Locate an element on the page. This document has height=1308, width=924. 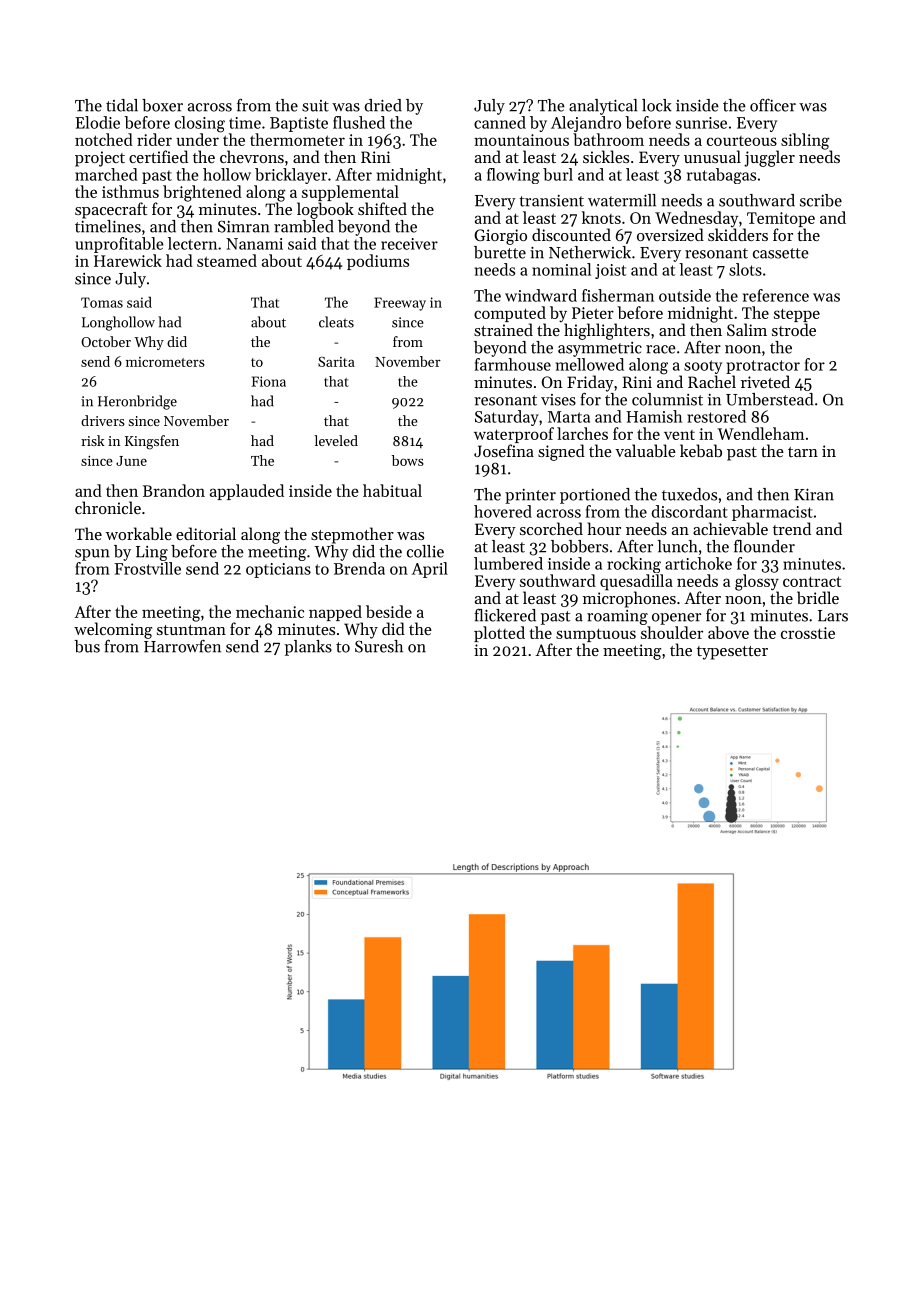
bus is located at coordinates (87, 646).
